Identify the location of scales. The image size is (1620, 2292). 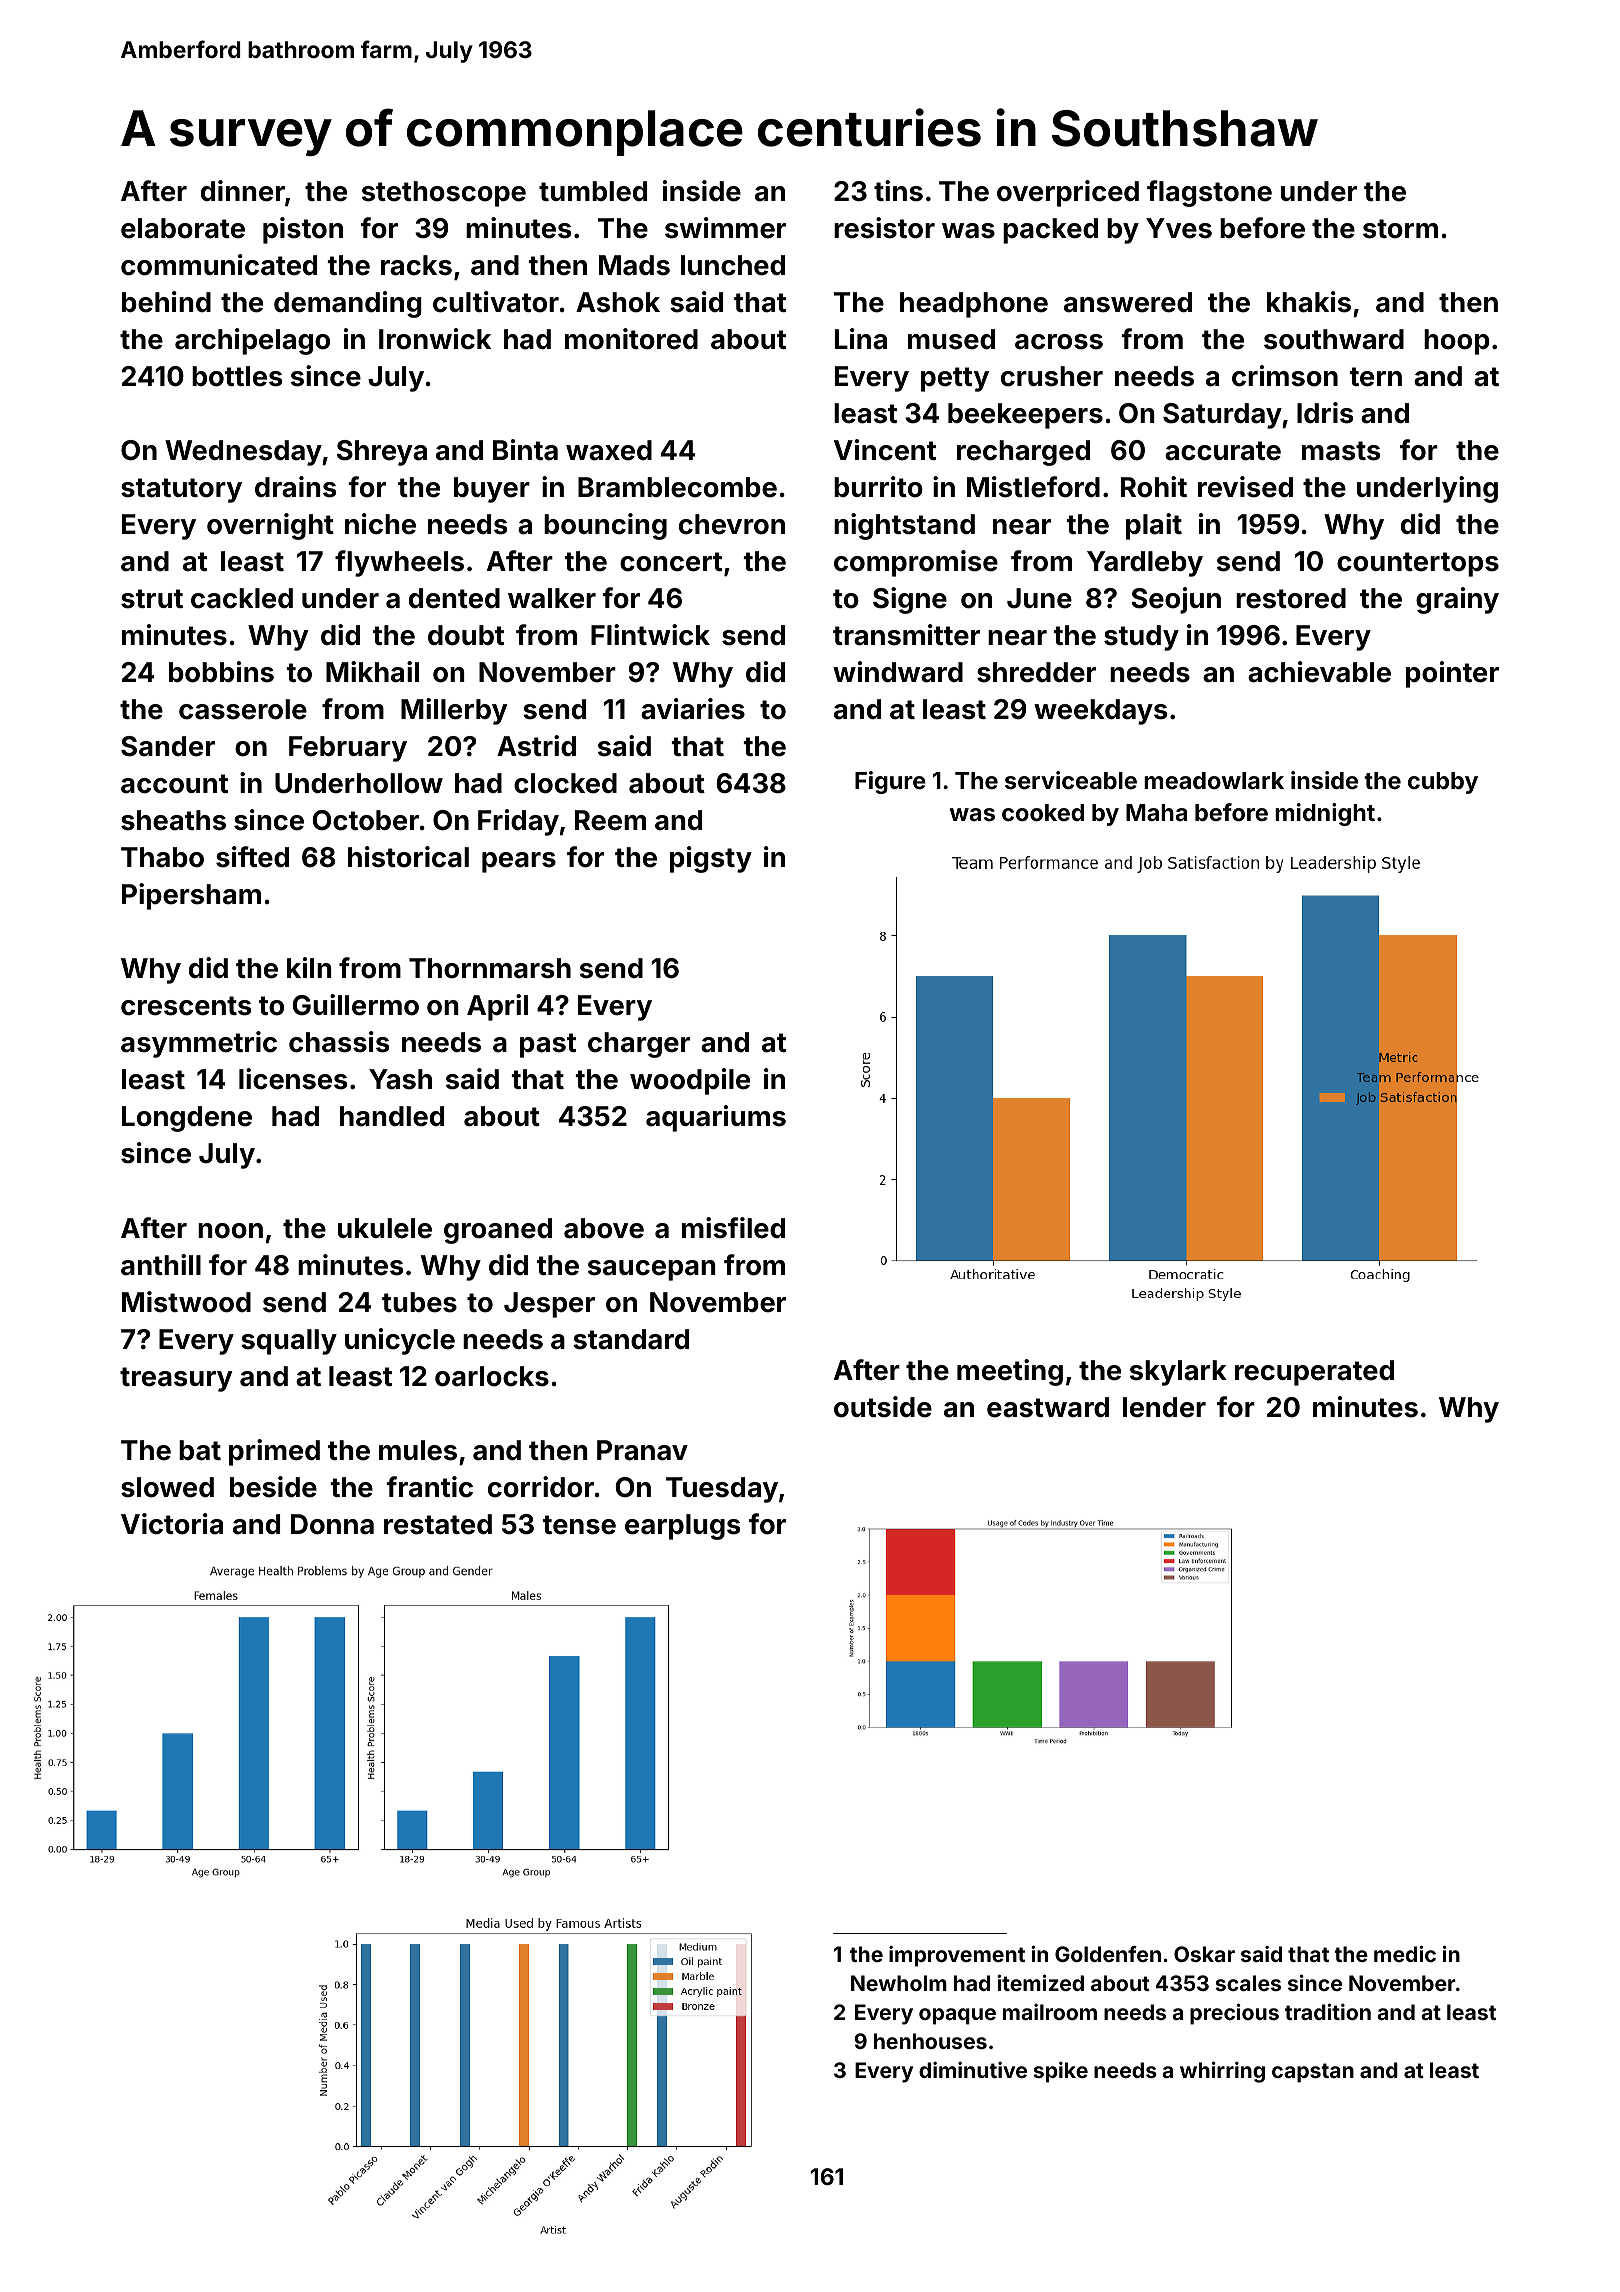
(1248, 1983).
